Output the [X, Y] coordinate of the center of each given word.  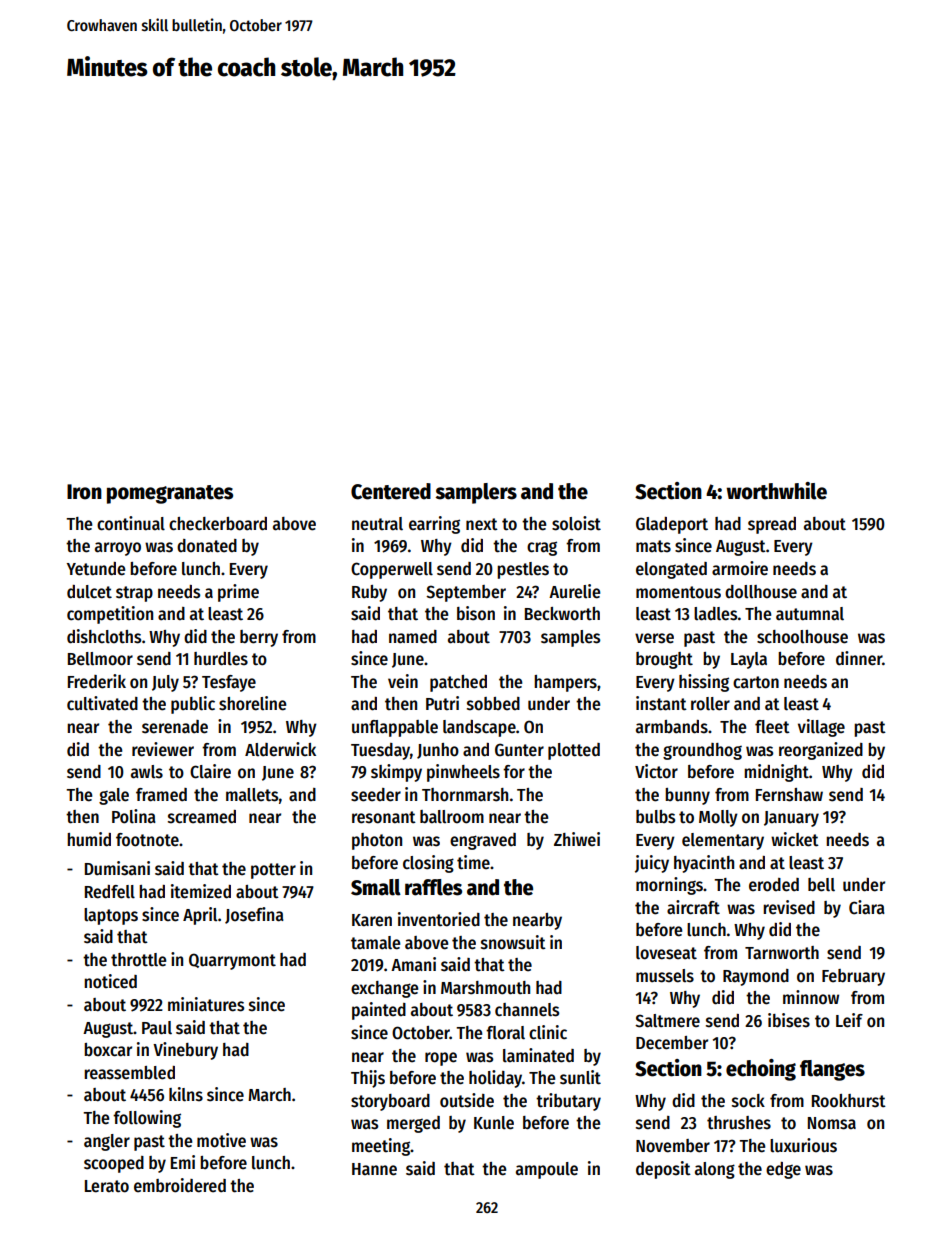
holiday [495, 1079]
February [853, 977]
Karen [372, 920]
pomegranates [170, 494]
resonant [384, 817]
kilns [186, 1094]
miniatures [206, 1004]
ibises [789, 1020]
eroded [774, 885]
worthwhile [776, 491]
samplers [476, 493]
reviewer [163, 749]
